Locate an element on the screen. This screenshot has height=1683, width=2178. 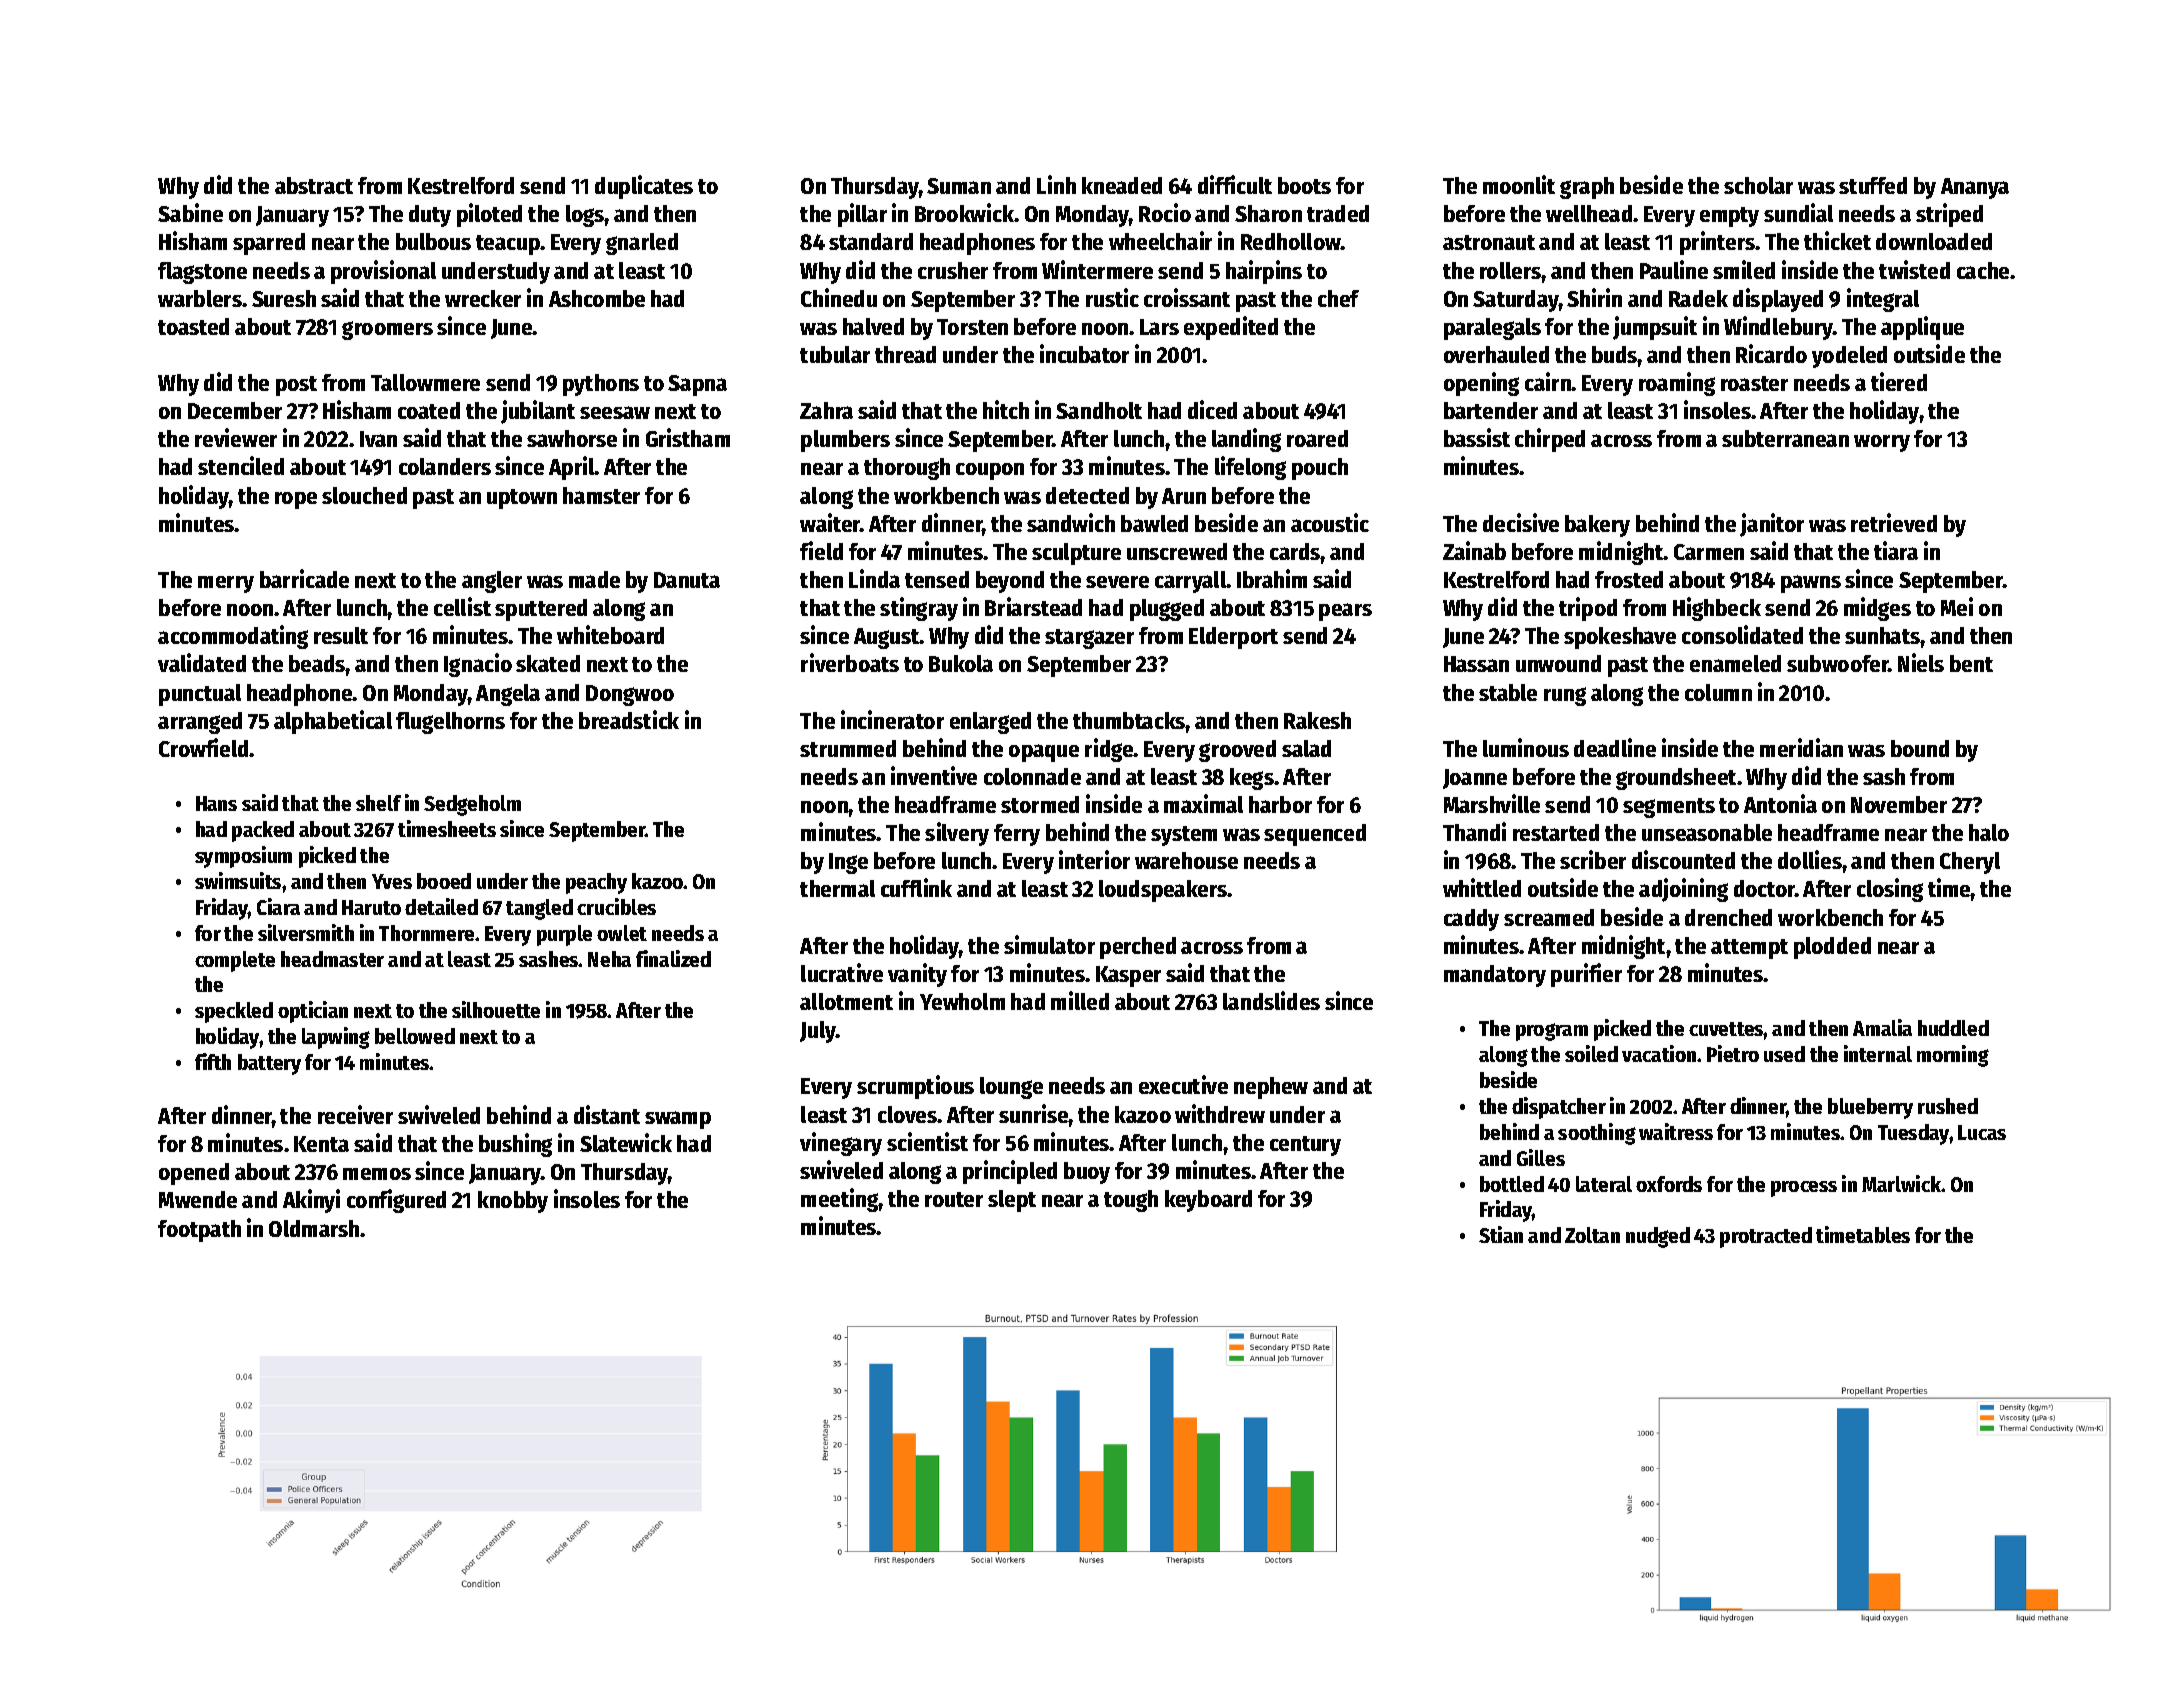
made is located at coordinates (594, 579).
